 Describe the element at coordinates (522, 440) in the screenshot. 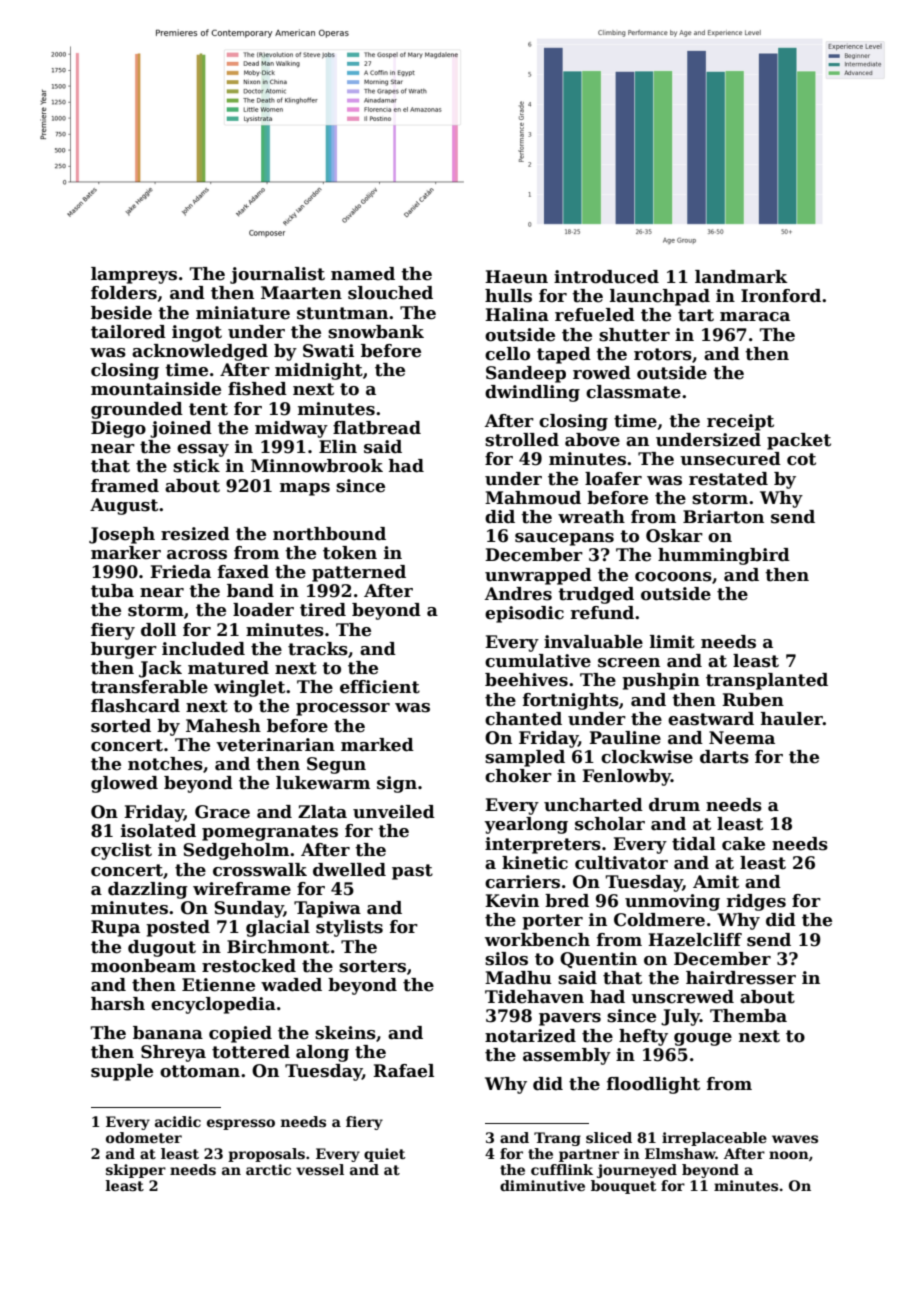

I see `strolled` at that location.
